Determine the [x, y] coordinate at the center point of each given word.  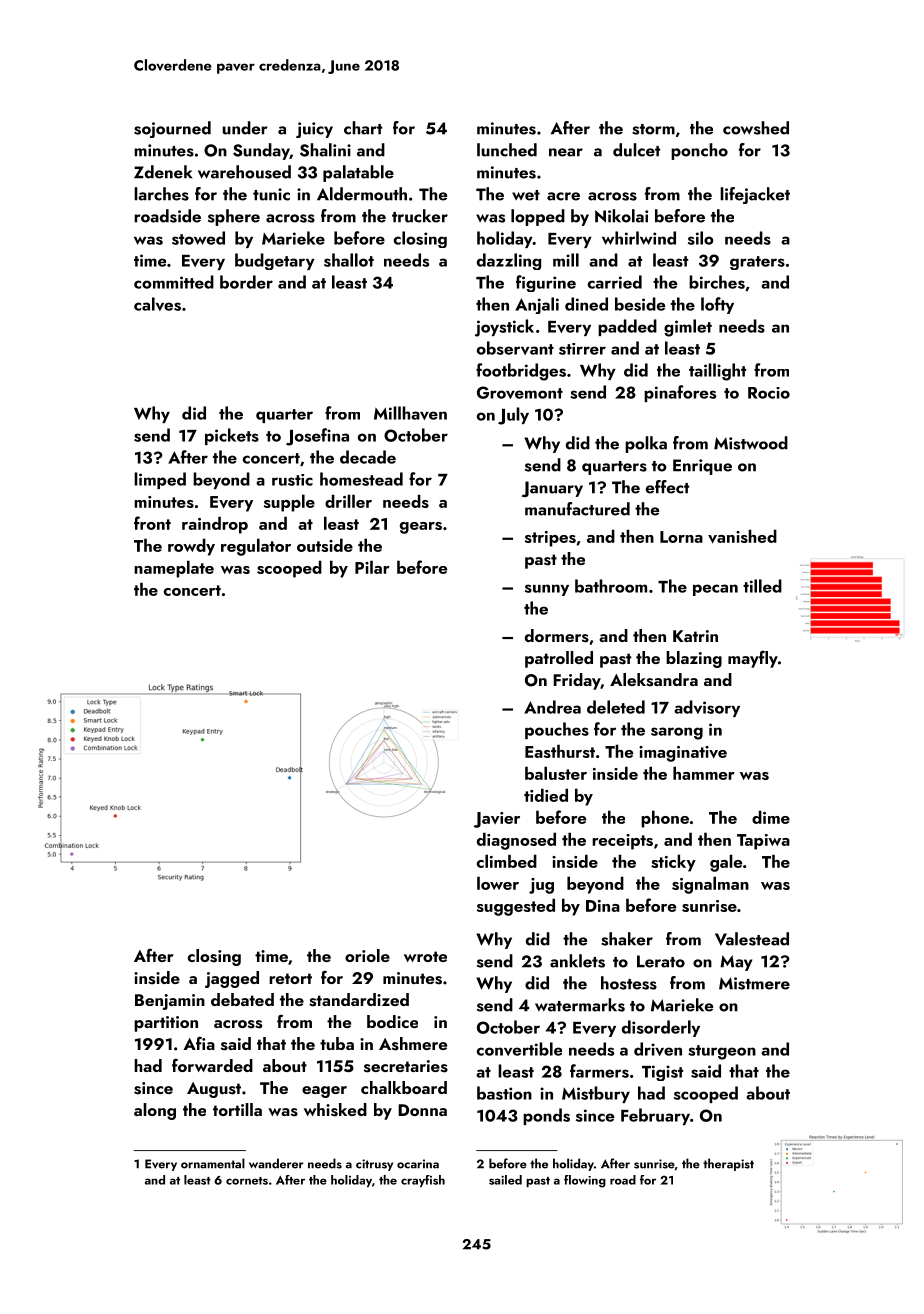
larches [161, 194]
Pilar [372, 567]
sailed [505, 1180]
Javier [497, 820]
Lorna [681, 537]
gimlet [688, 328]
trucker [420, 216]
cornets [247, 1181]
